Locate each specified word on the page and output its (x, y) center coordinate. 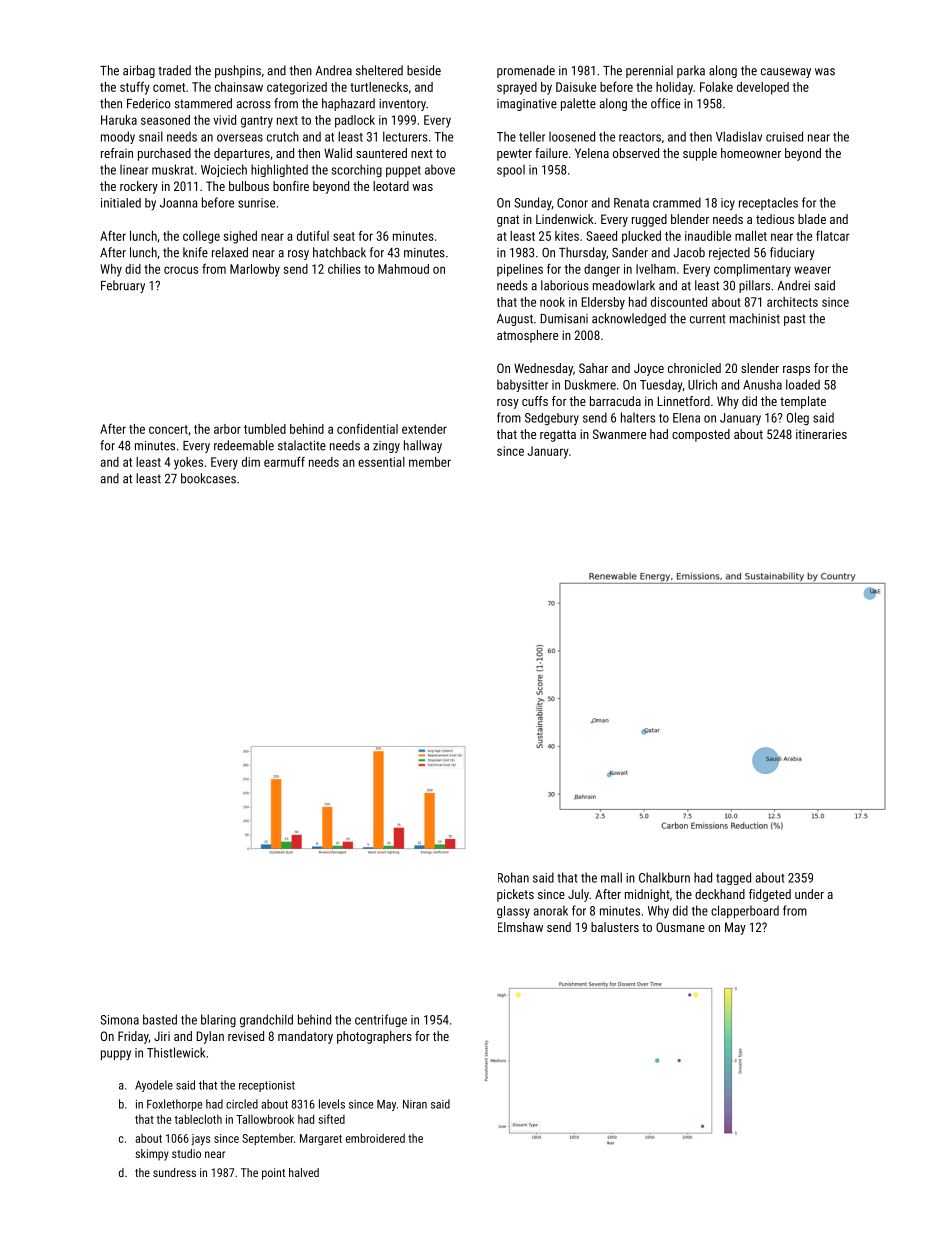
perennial (649, 71)
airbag (139, 71)
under (809, 894)
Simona (119, 1020)
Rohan (513, 877)
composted (701, 435)
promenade (526, 71)
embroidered (375, 1138)
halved (304, 1172)
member (430, 462)
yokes (188, 463)
